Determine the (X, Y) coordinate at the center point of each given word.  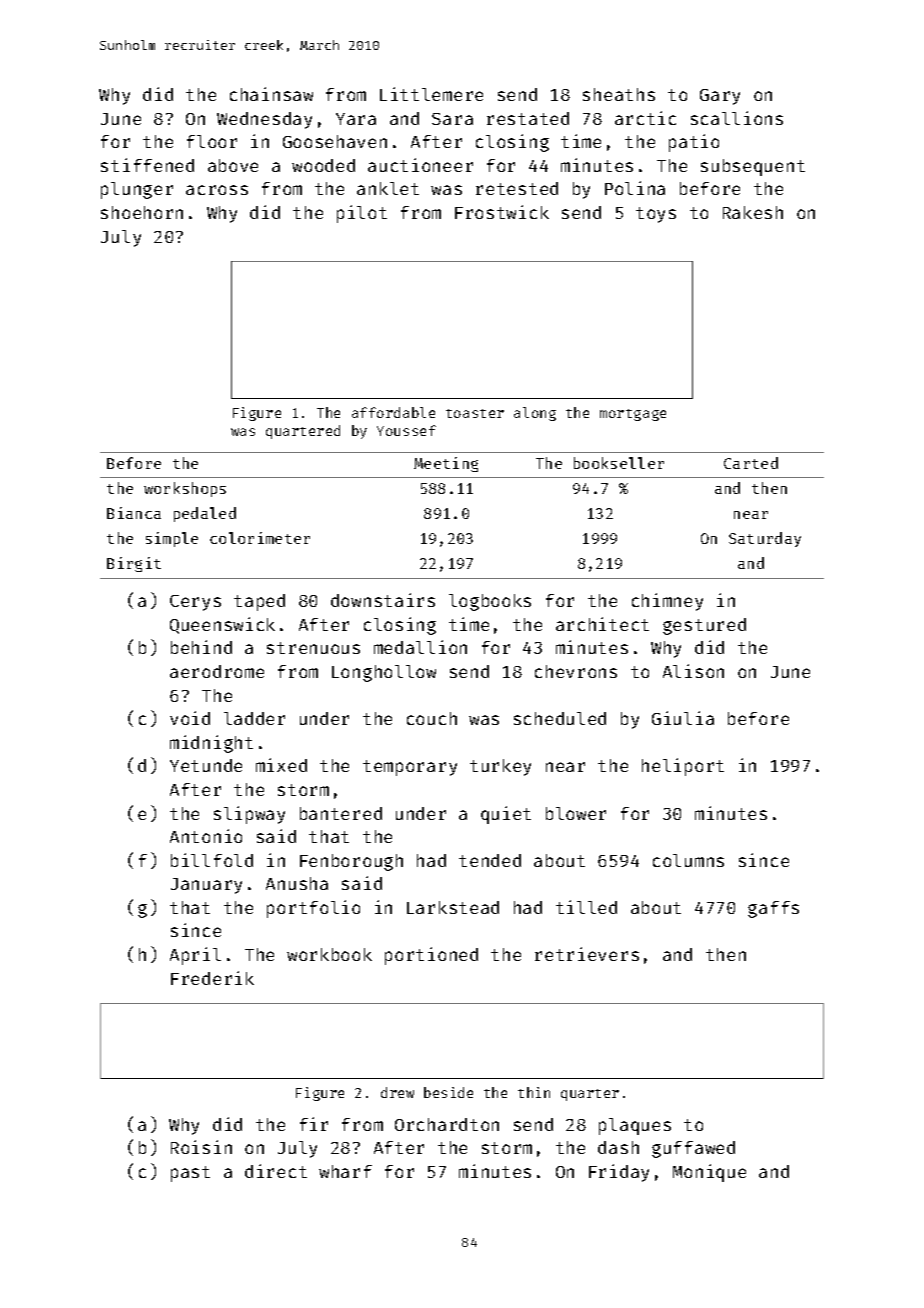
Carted (751, 463)
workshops (185, 489)
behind (201, 647)
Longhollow (384, 673)
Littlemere (431, 94)
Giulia (683, 718)
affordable (393, 412)
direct (276, 1171)
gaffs (773, 909)
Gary (720, 97)
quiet (506, 815)
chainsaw (271, 94)
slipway (249, 815)
